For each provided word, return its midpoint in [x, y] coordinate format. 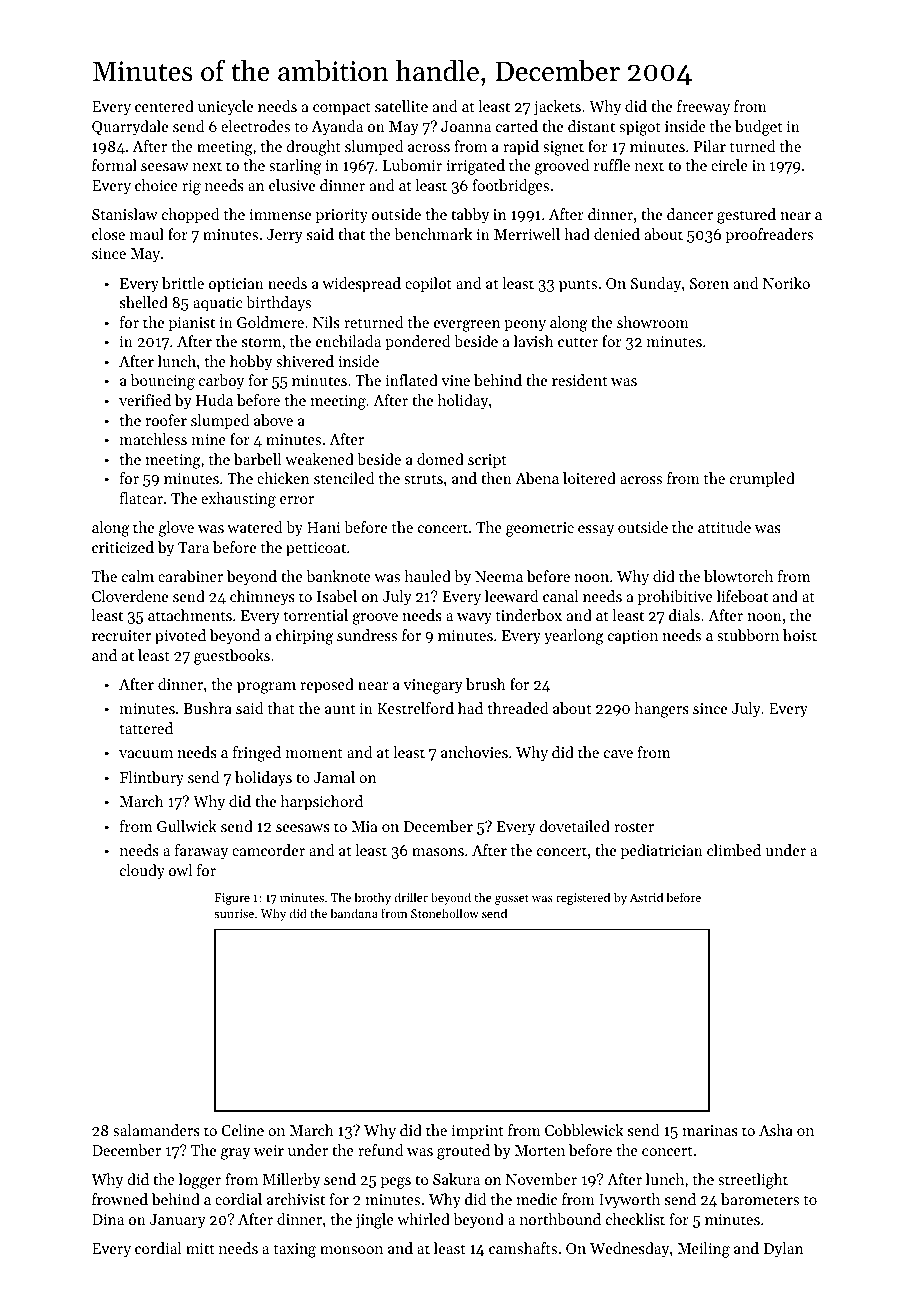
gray [235, 1154]
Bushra [207, 708]
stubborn [748, 635]
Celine [243, 1130]
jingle [374, 1221]
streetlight [753, 1181]
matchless [153, 439]
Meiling [704, 1250]
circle [729, 165]
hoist [800, 635]
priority [342, 216]
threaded [518, 708]
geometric [540, 529]
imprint [477, 1132]
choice [156, 185]
